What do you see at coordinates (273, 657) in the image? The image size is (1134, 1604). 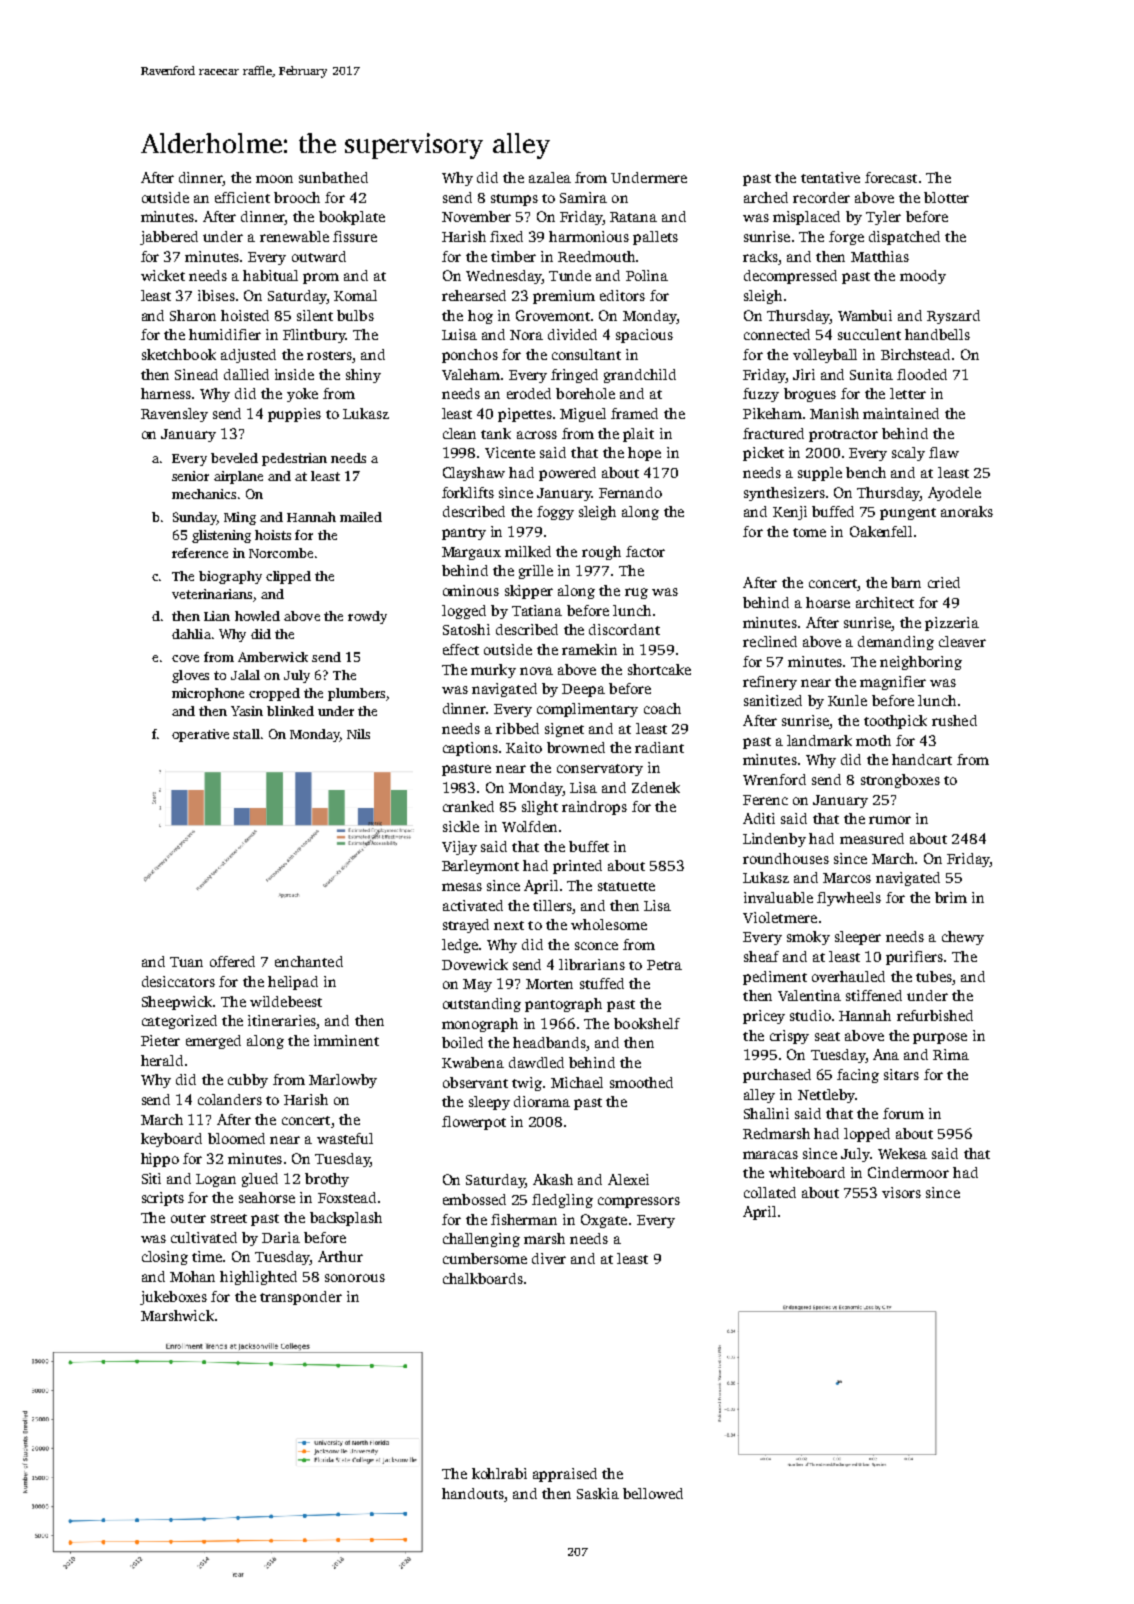 I see `Amberwick` at bounding box center [273, 657].
